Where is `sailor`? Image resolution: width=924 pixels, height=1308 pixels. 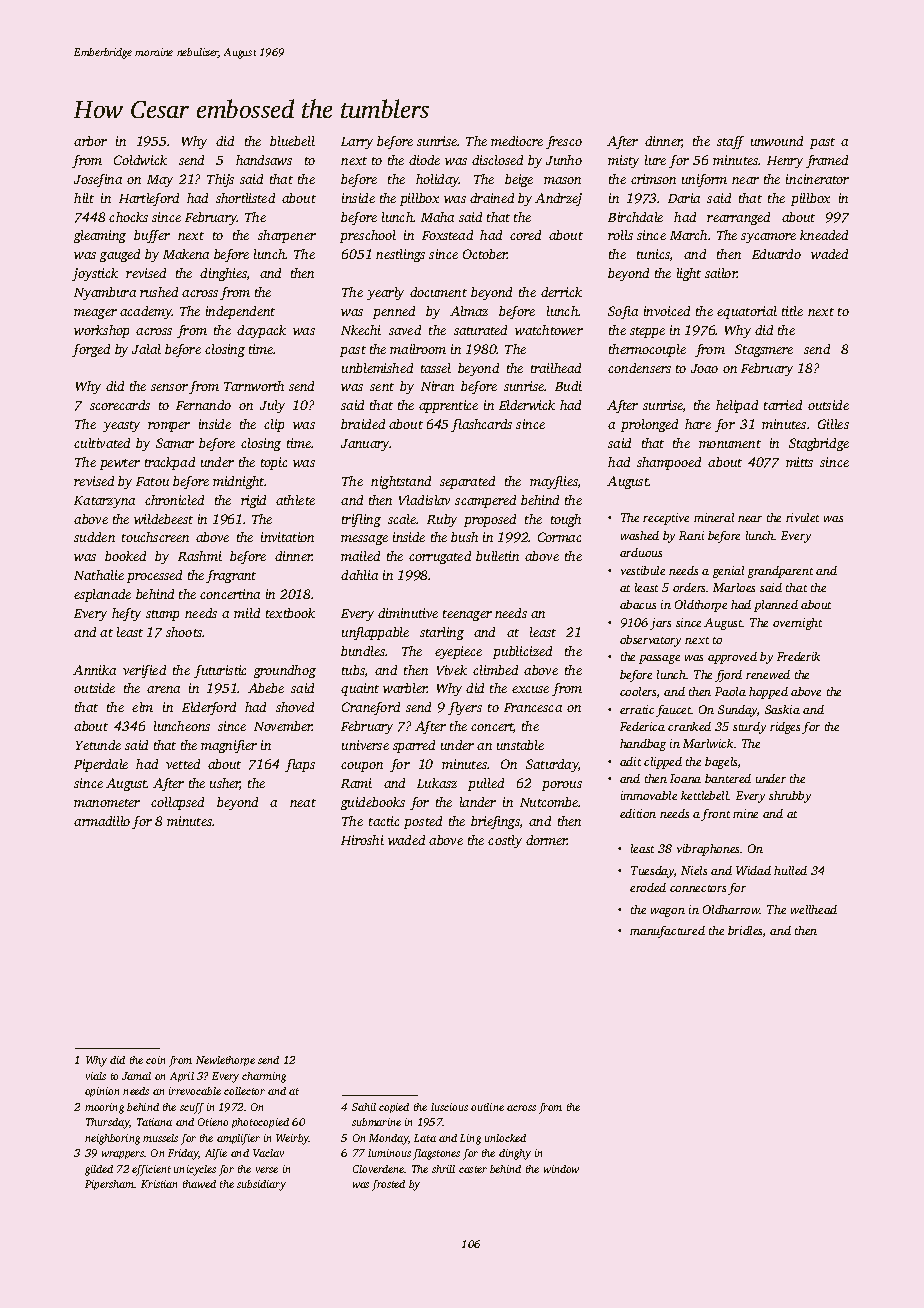
sailor is located at coordinates (721, 273).
